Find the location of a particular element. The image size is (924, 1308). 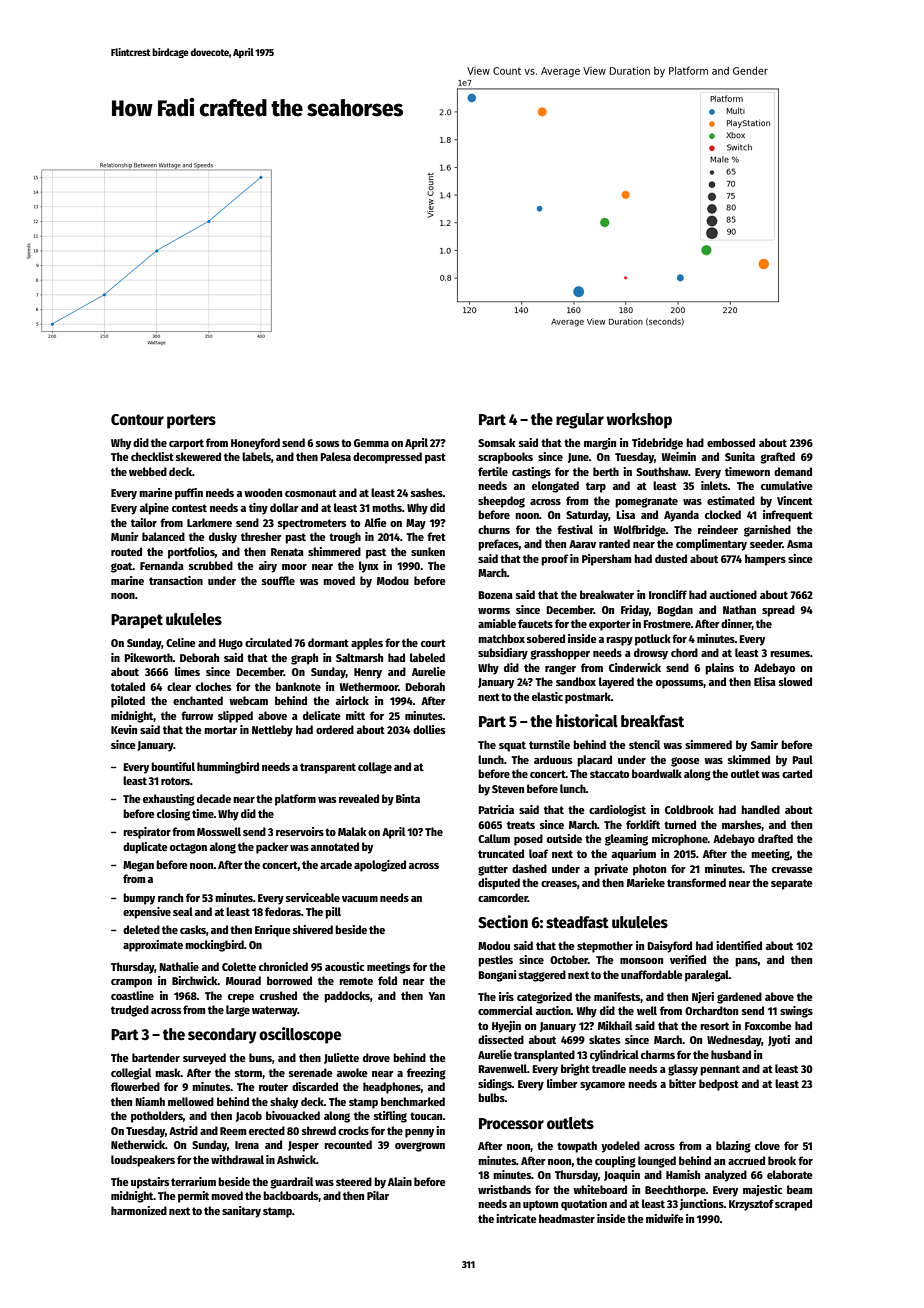

flowerbed is located at coordinates (135, 1086).
